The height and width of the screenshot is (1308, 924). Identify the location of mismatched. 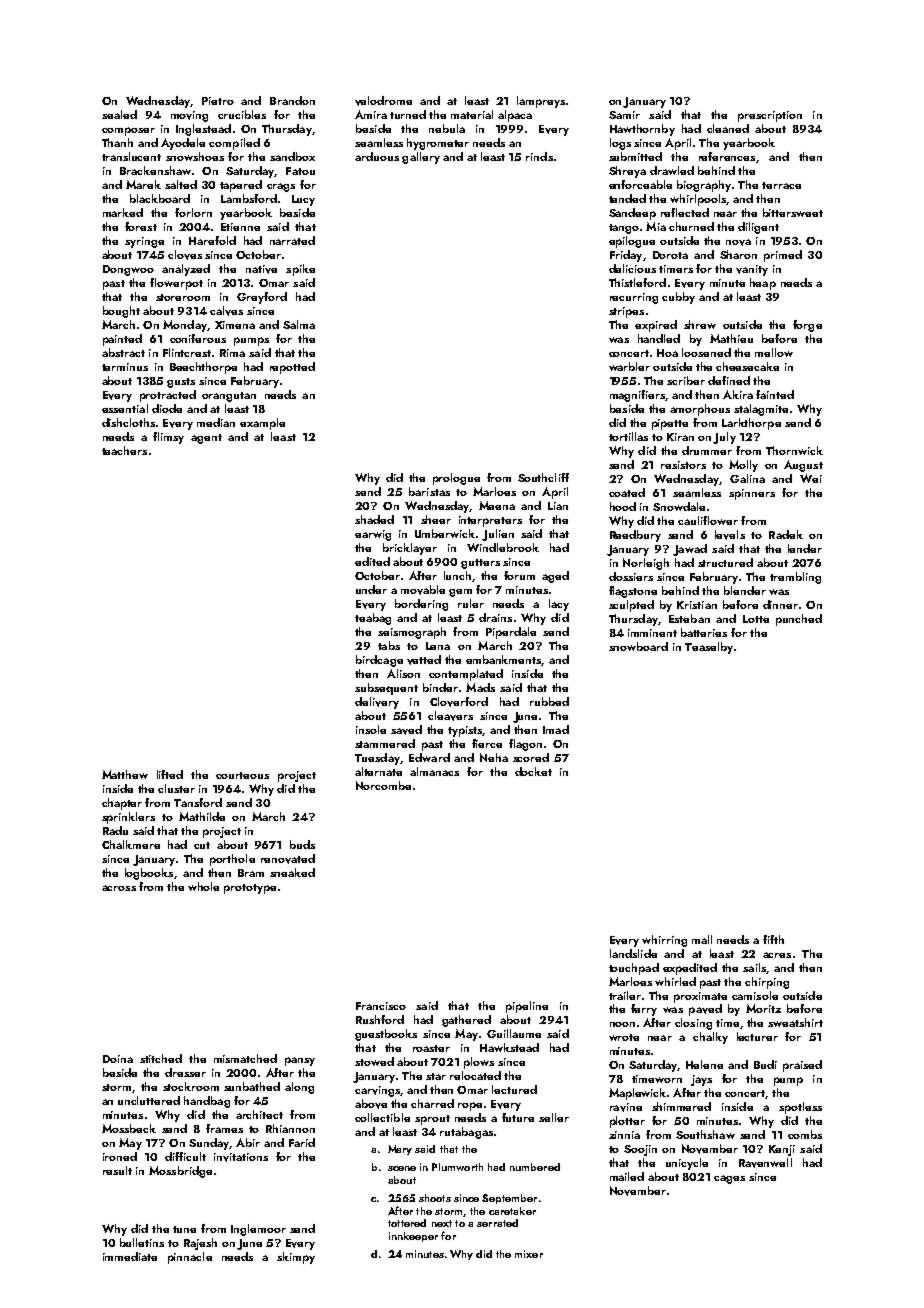
(245, 1058).
